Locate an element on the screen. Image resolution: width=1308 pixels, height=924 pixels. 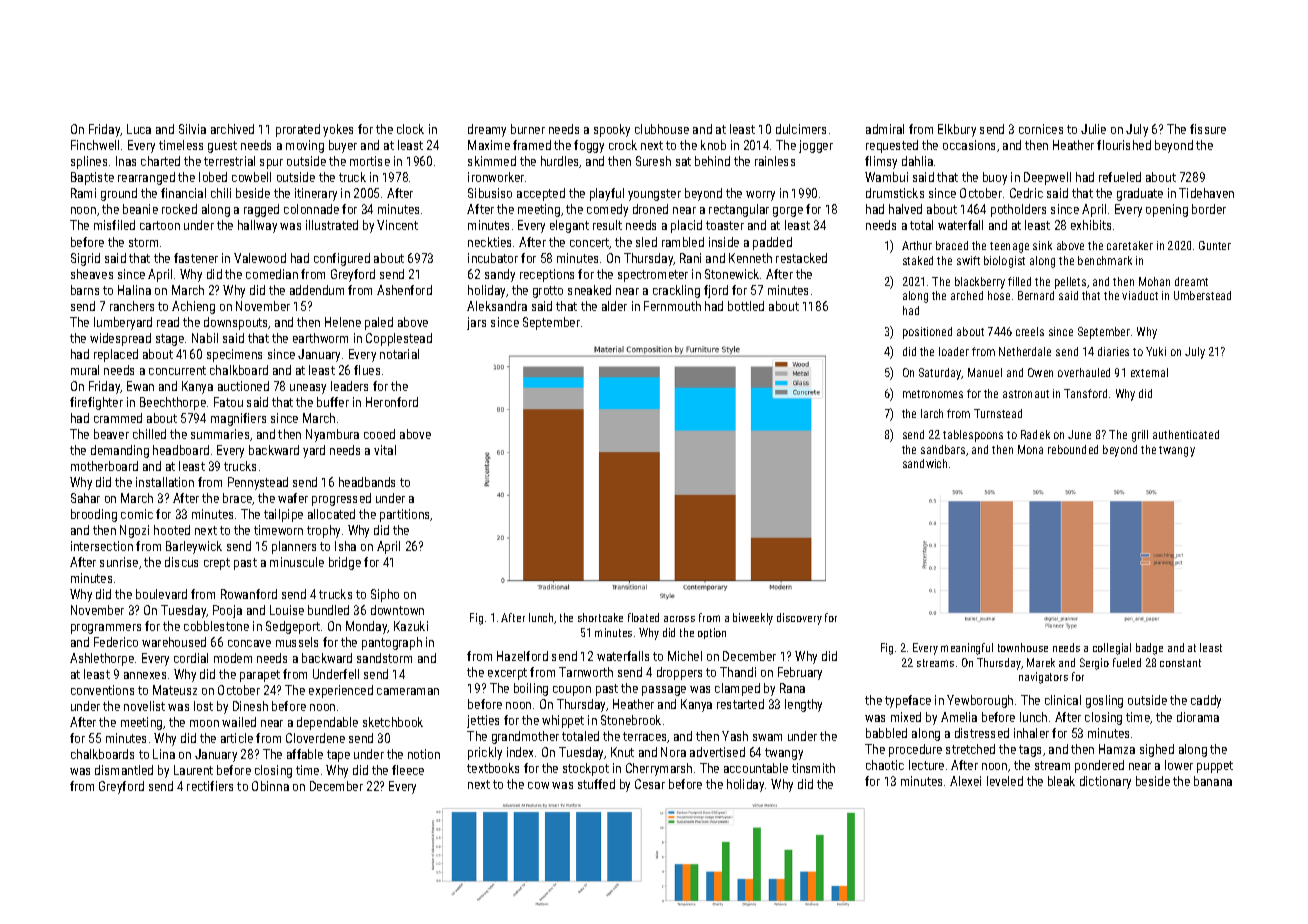
Sipho is located at coordinates (385, 595).
